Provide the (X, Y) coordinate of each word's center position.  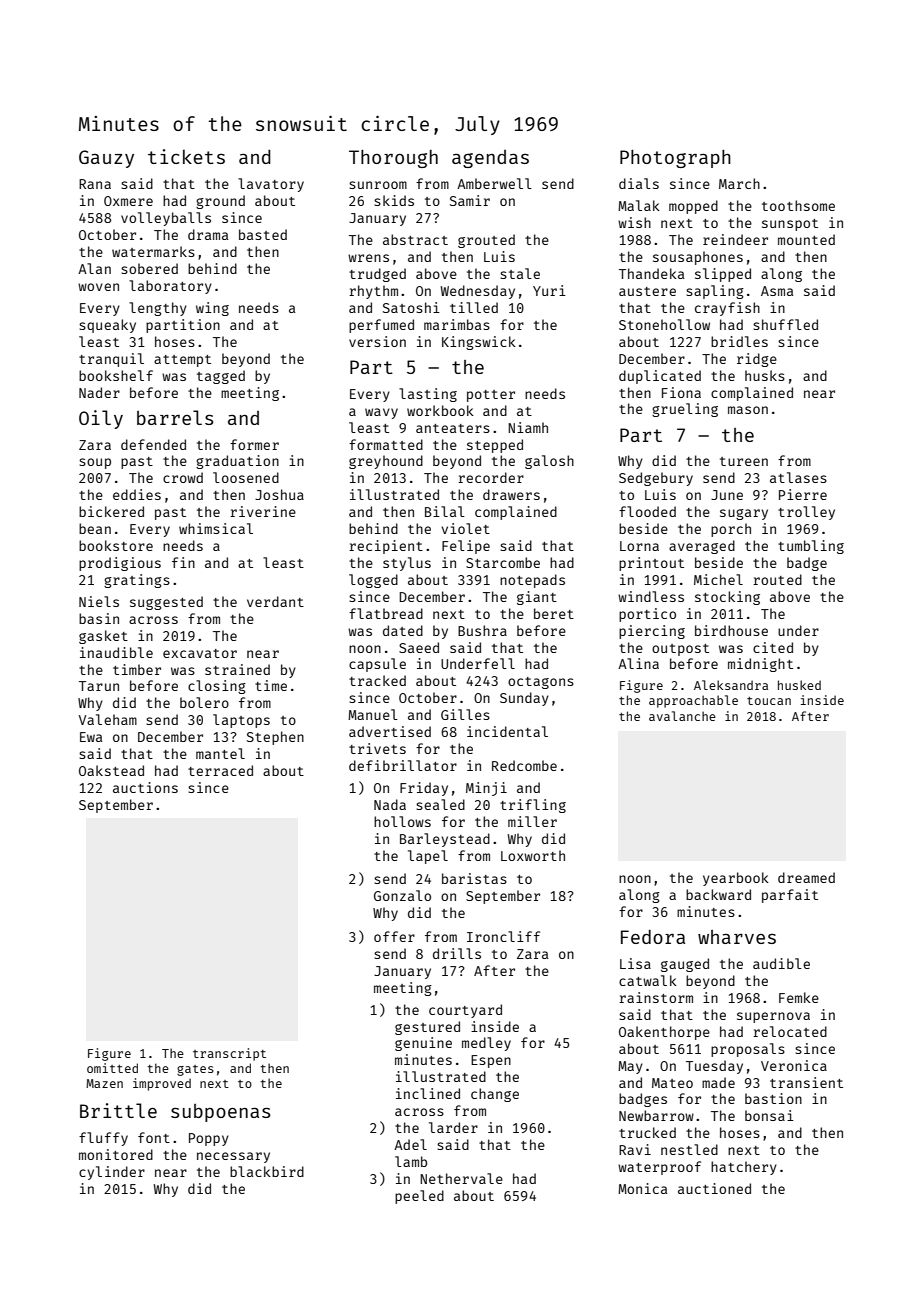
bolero (204, 702)
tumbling (811, 547)
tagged (221, 377)
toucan (769, 701)
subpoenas (220, 1113)
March (739, 183)
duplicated (660, 377)
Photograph (675, 159)
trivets (377, 748)
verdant (275, 601)
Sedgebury (656, 479)
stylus (407, 564)
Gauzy (106, 159)
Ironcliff (503, 936)
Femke (799, 997)
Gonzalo (402, 895)
